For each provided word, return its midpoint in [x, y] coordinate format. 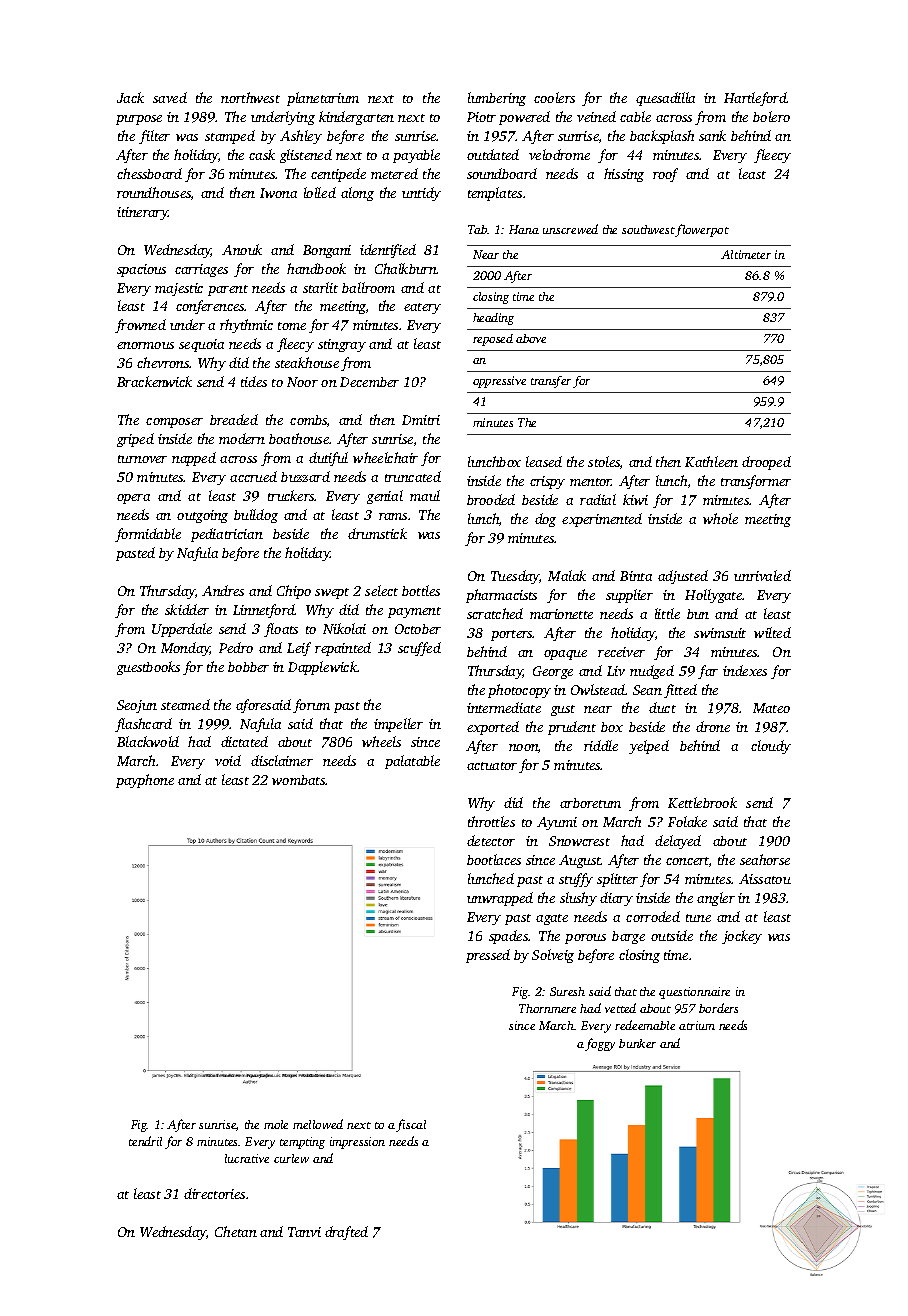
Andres [223, 590]
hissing [624, 175]
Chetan [236, 1231]
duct [662, 707]
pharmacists [501, 596]
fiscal [411, 1125]
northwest [250, 97]
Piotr [481, 117]
